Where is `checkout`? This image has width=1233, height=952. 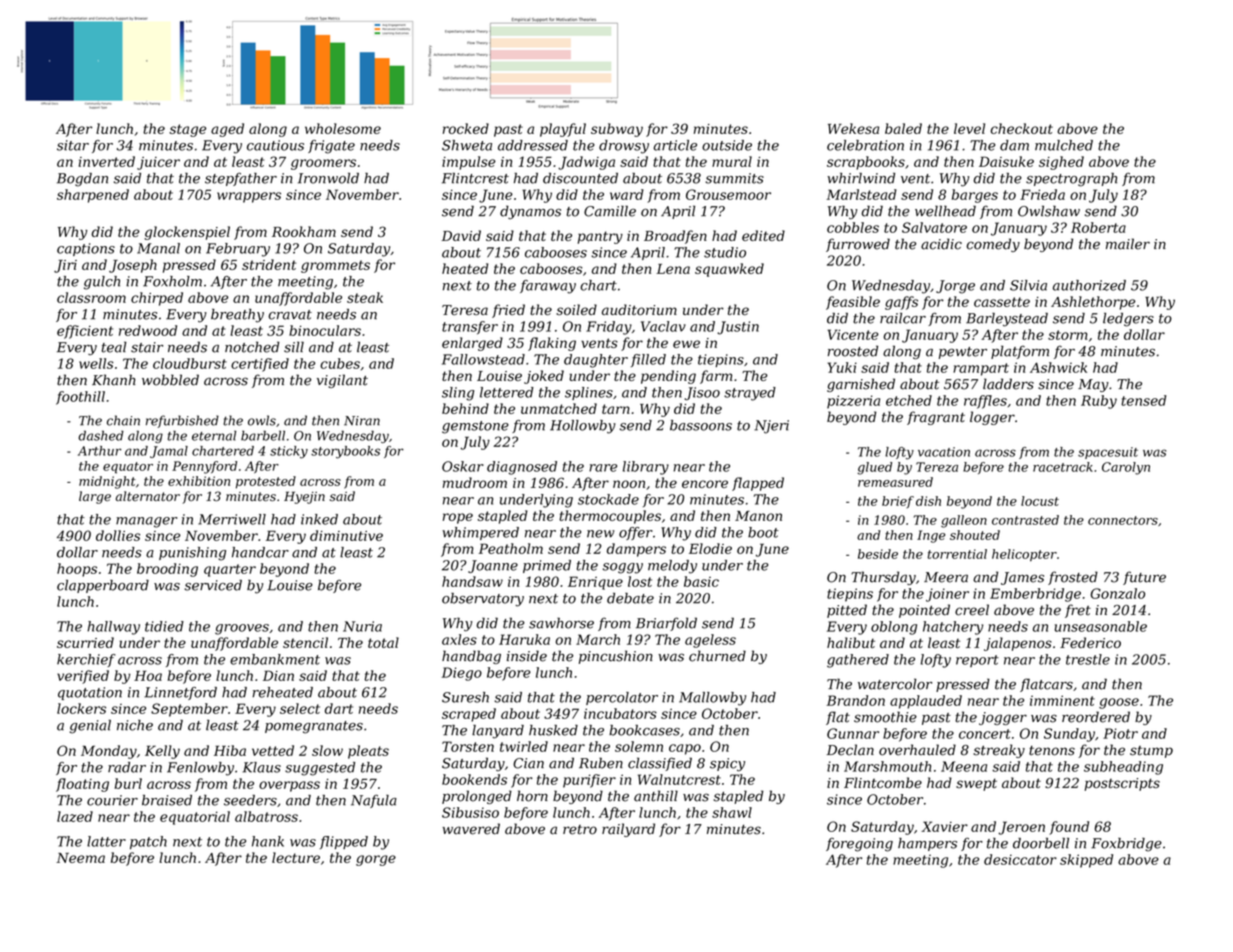 checkout is located at coordinates (1022, 128).
